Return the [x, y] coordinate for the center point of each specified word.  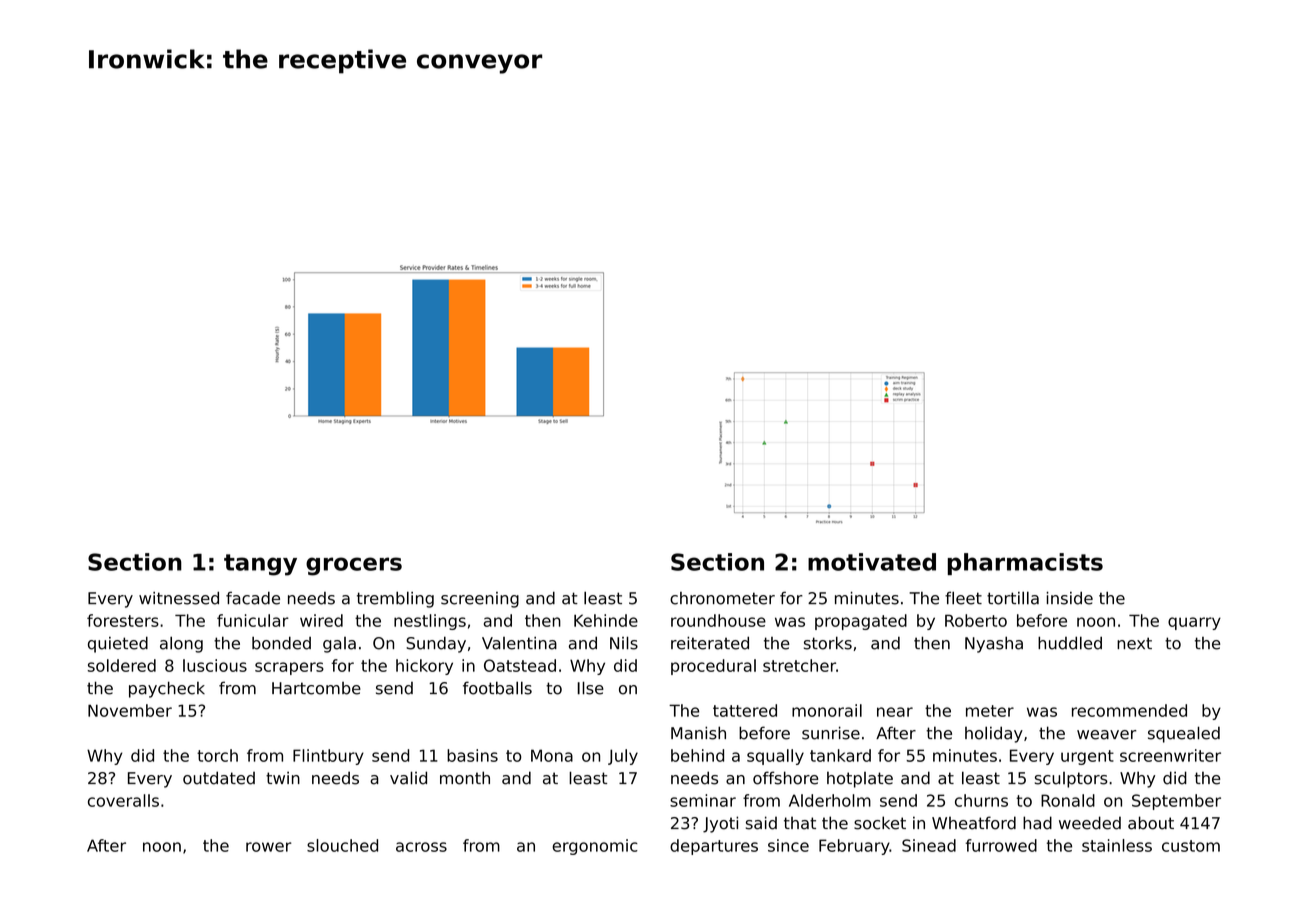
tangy [260, 565]
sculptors [1071, 780]
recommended [1129, 710]
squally [775, 757]
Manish [698, 733]
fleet [963, 598]
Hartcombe [316, 688]
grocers [354, 566]
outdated [219, 778]
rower [269, 847]
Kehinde [606, 620]
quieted [118, 644]
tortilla [1013, 598]
